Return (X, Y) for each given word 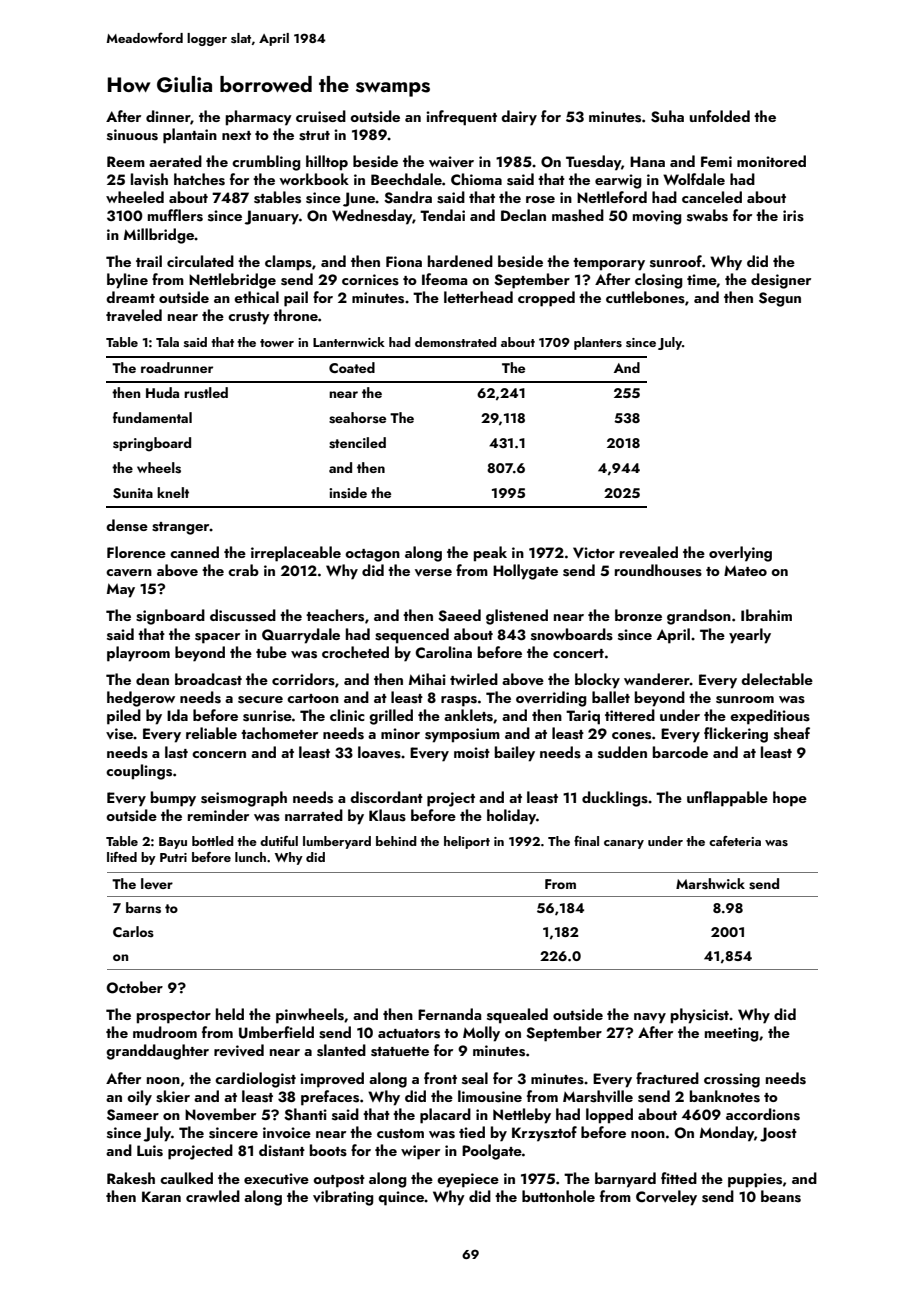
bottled (213, 841)
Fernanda (450, 1014)
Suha (667, 116)
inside (348, 493)
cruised (321, 116)
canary (624, 844)
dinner (168, 117)
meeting (732, 1034)
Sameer (133, 1115)
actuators (409, 1034)
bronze (638, 615)
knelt (173, 492)
